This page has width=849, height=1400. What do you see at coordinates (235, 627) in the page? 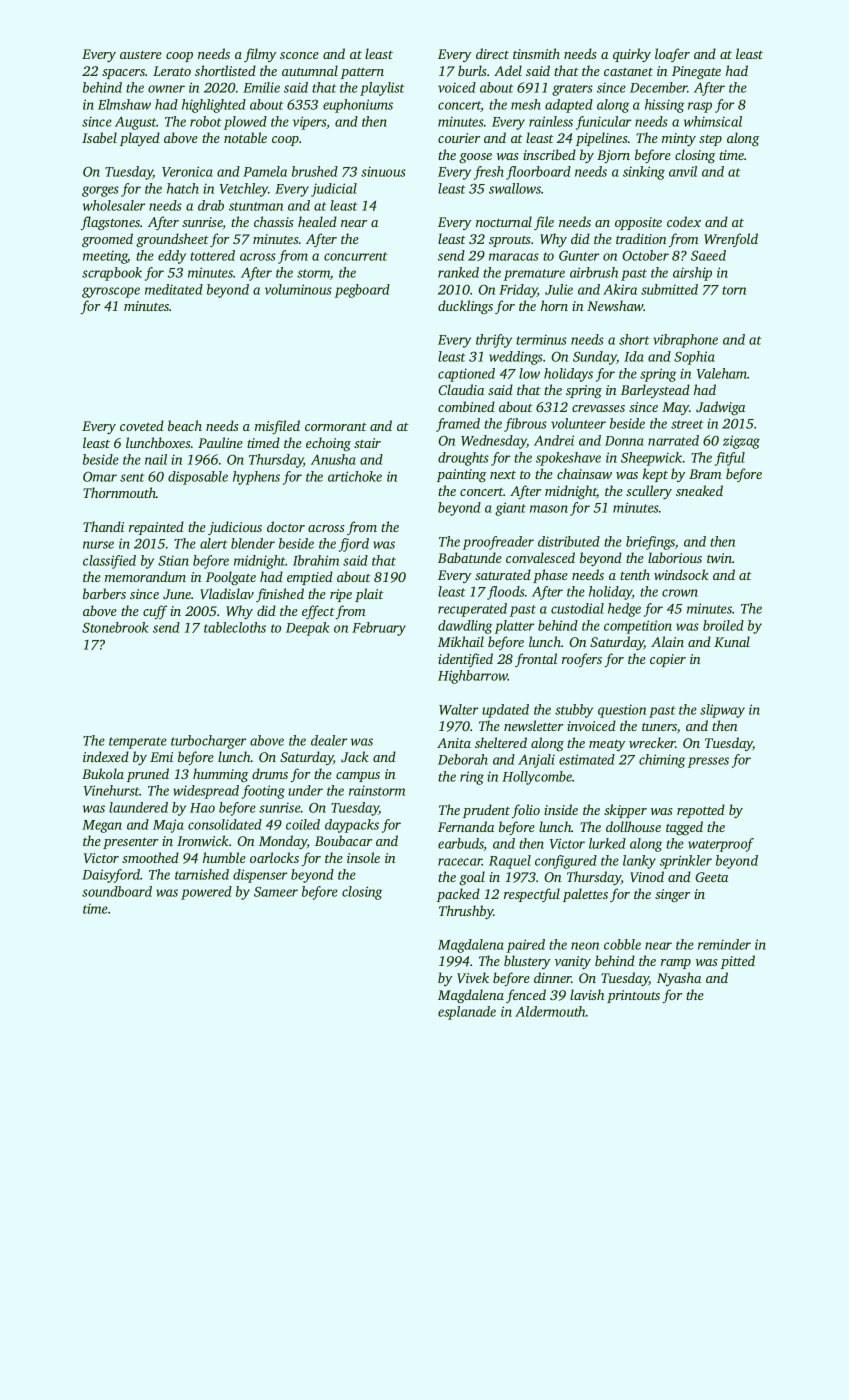
I see `tablecloths` at bounding box center [235, 627].
